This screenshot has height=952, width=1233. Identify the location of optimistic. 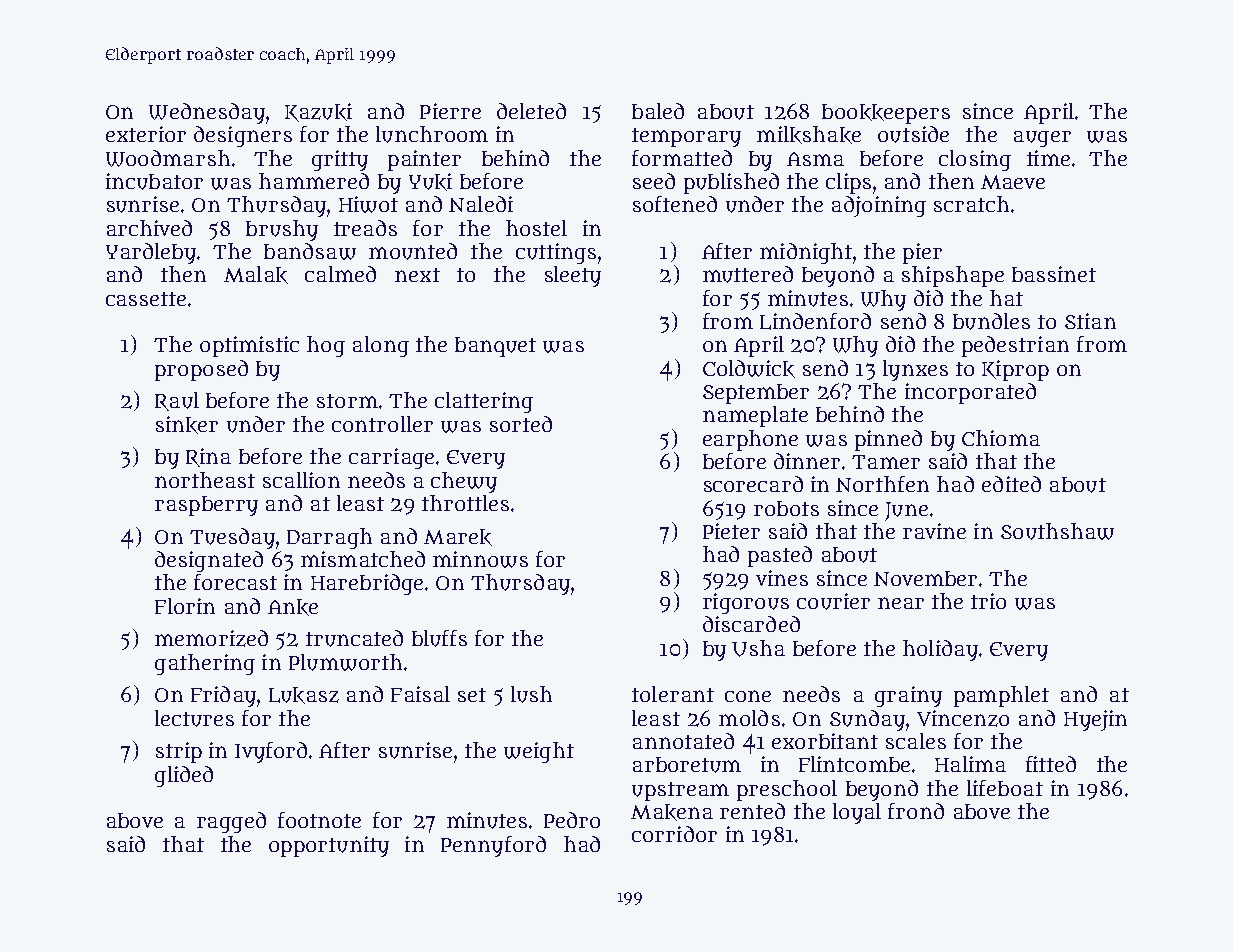
(249, 346).
